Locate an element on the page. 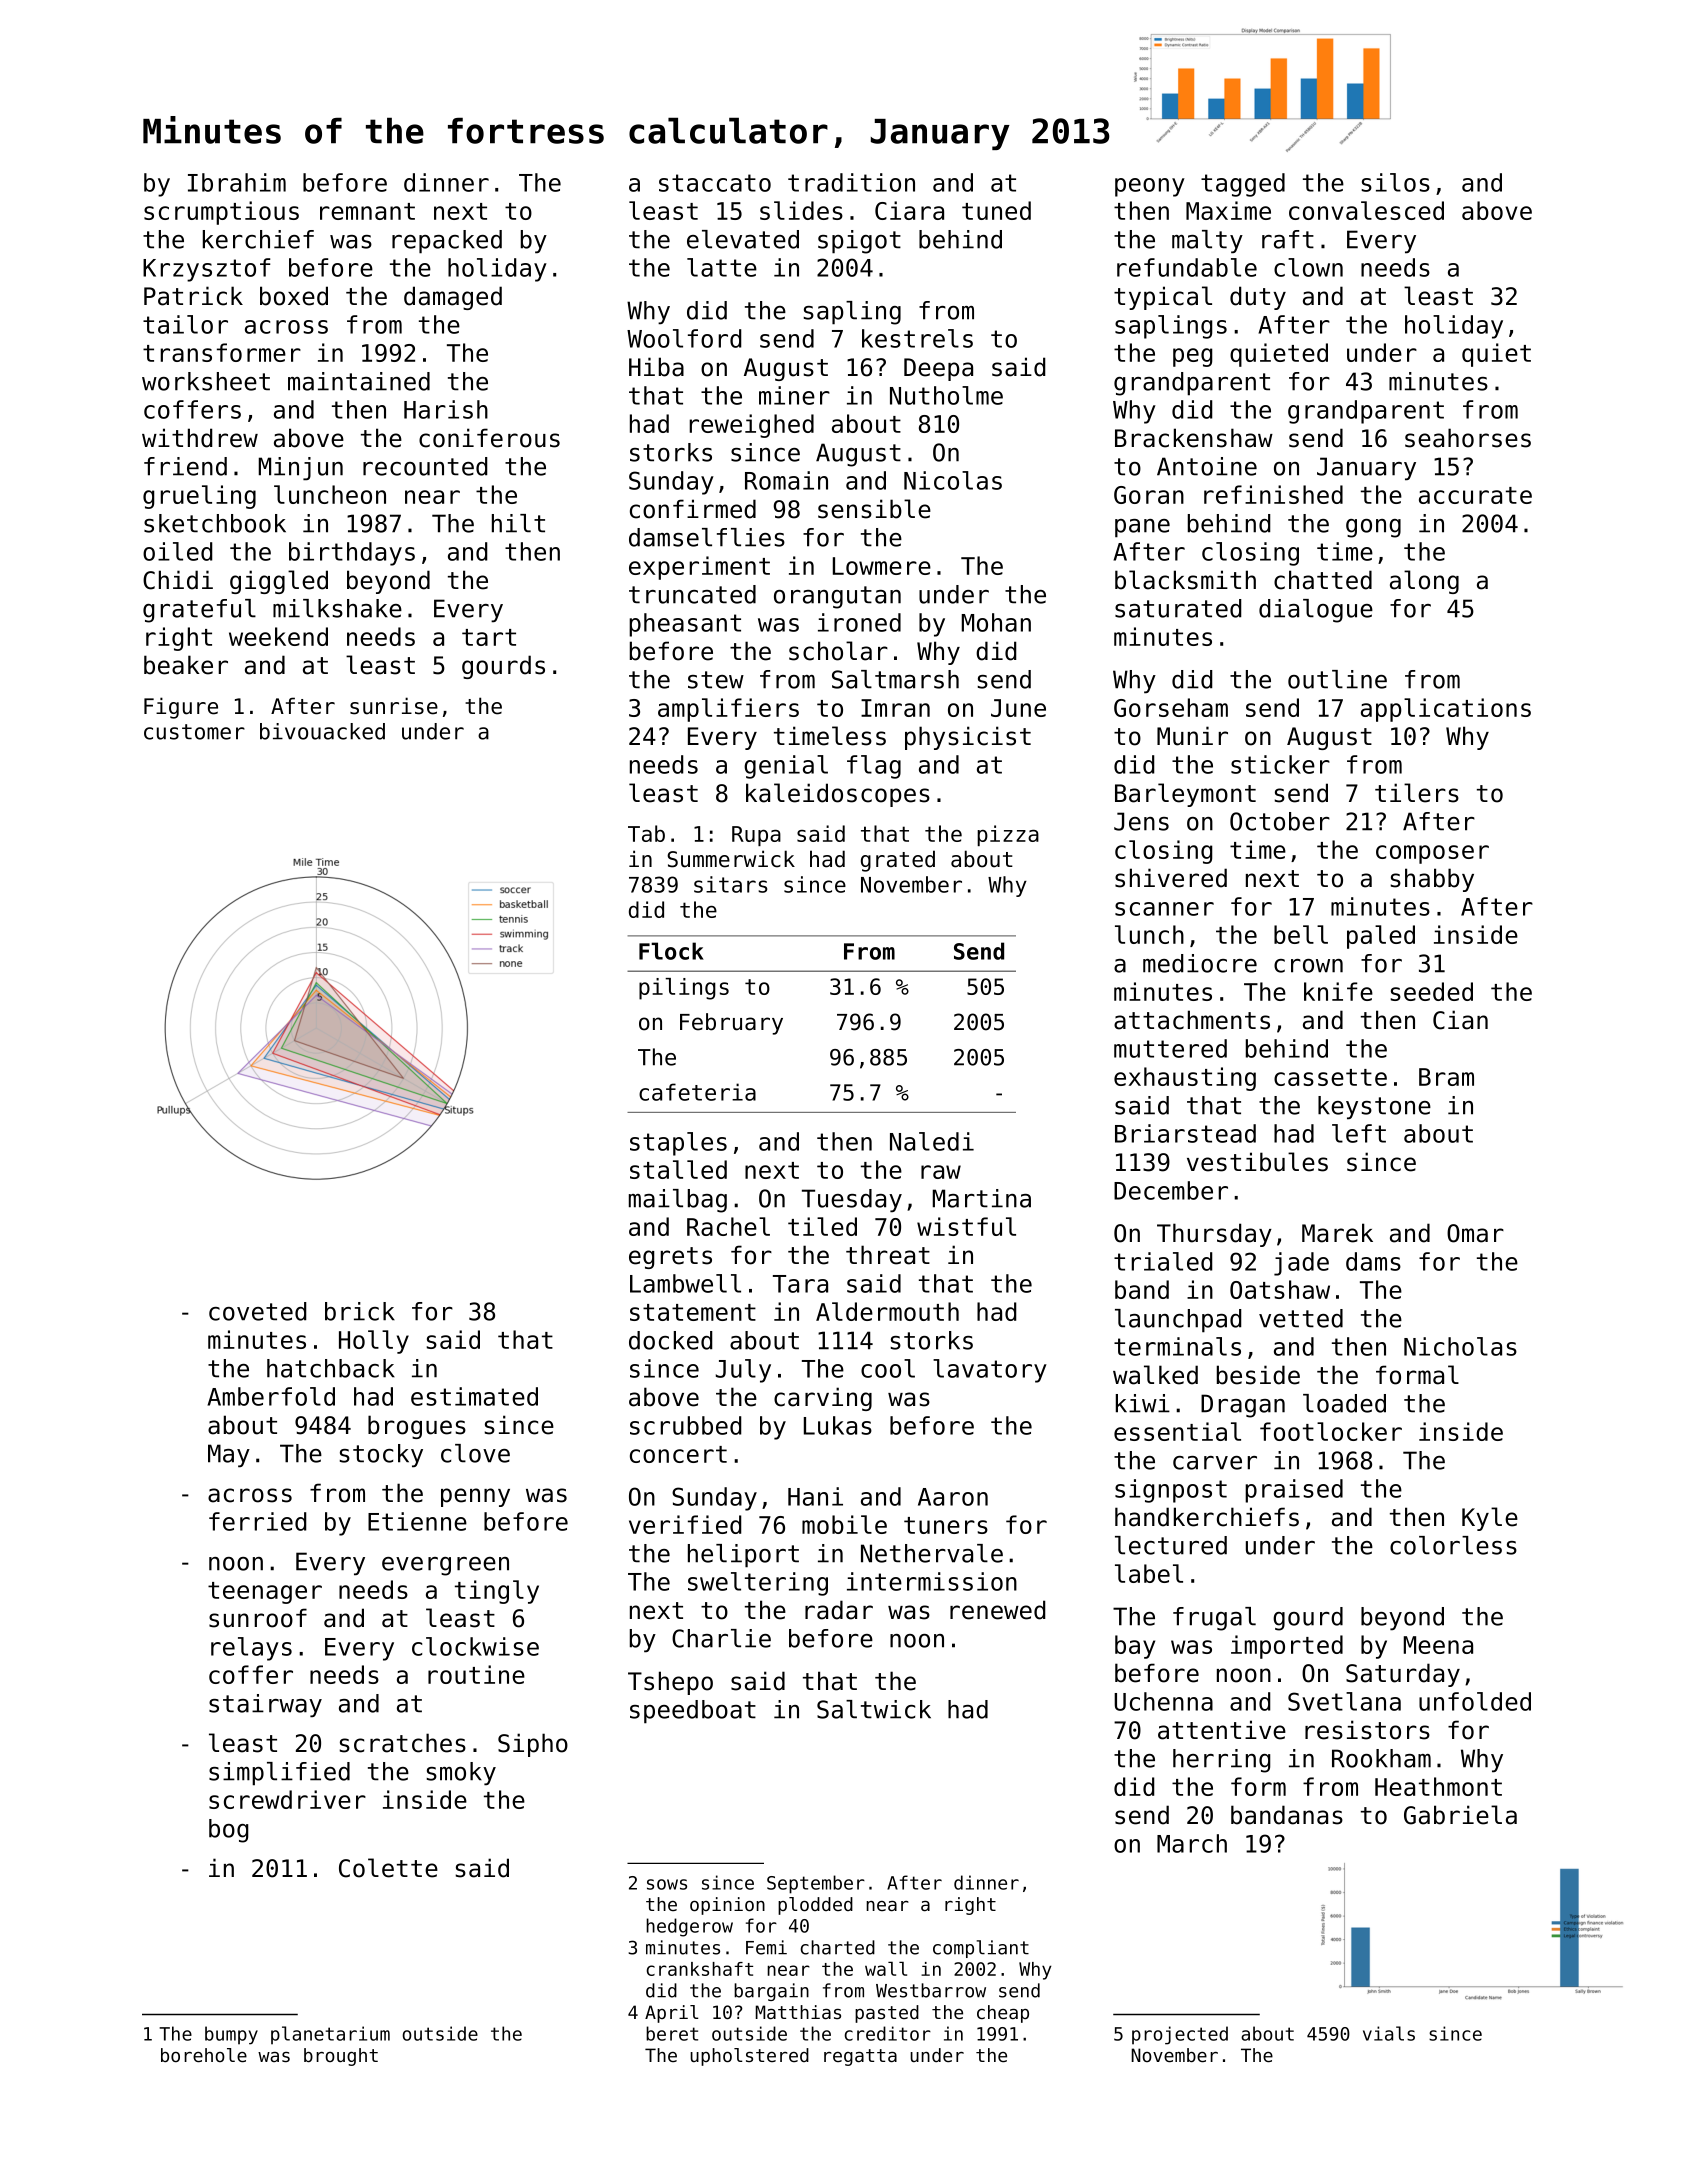 This document has width=1683, height=2178. Amberfold is located at coordinates (271, 1396).
